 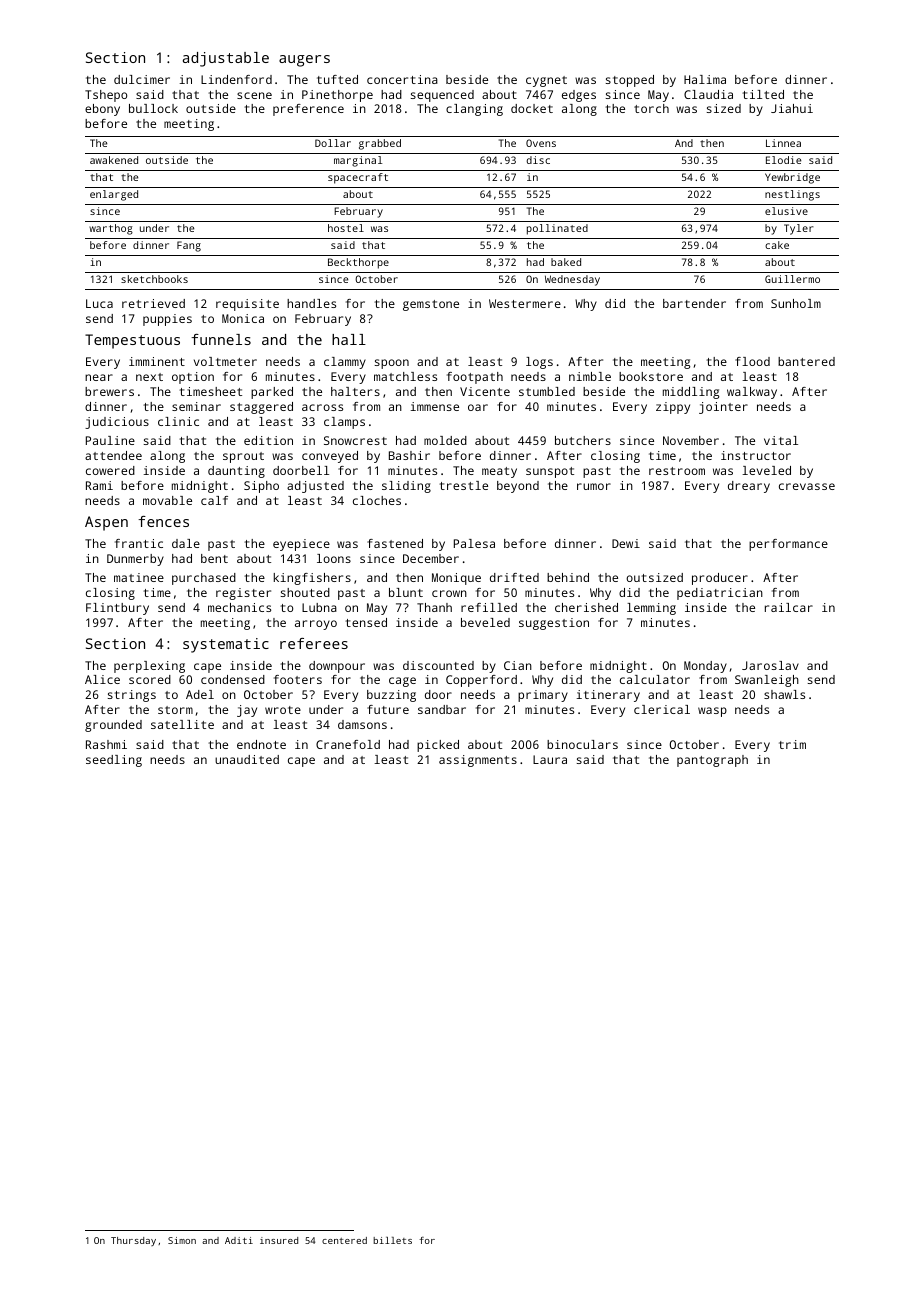 I want to click on Halima, so click(x=705, y=79).
